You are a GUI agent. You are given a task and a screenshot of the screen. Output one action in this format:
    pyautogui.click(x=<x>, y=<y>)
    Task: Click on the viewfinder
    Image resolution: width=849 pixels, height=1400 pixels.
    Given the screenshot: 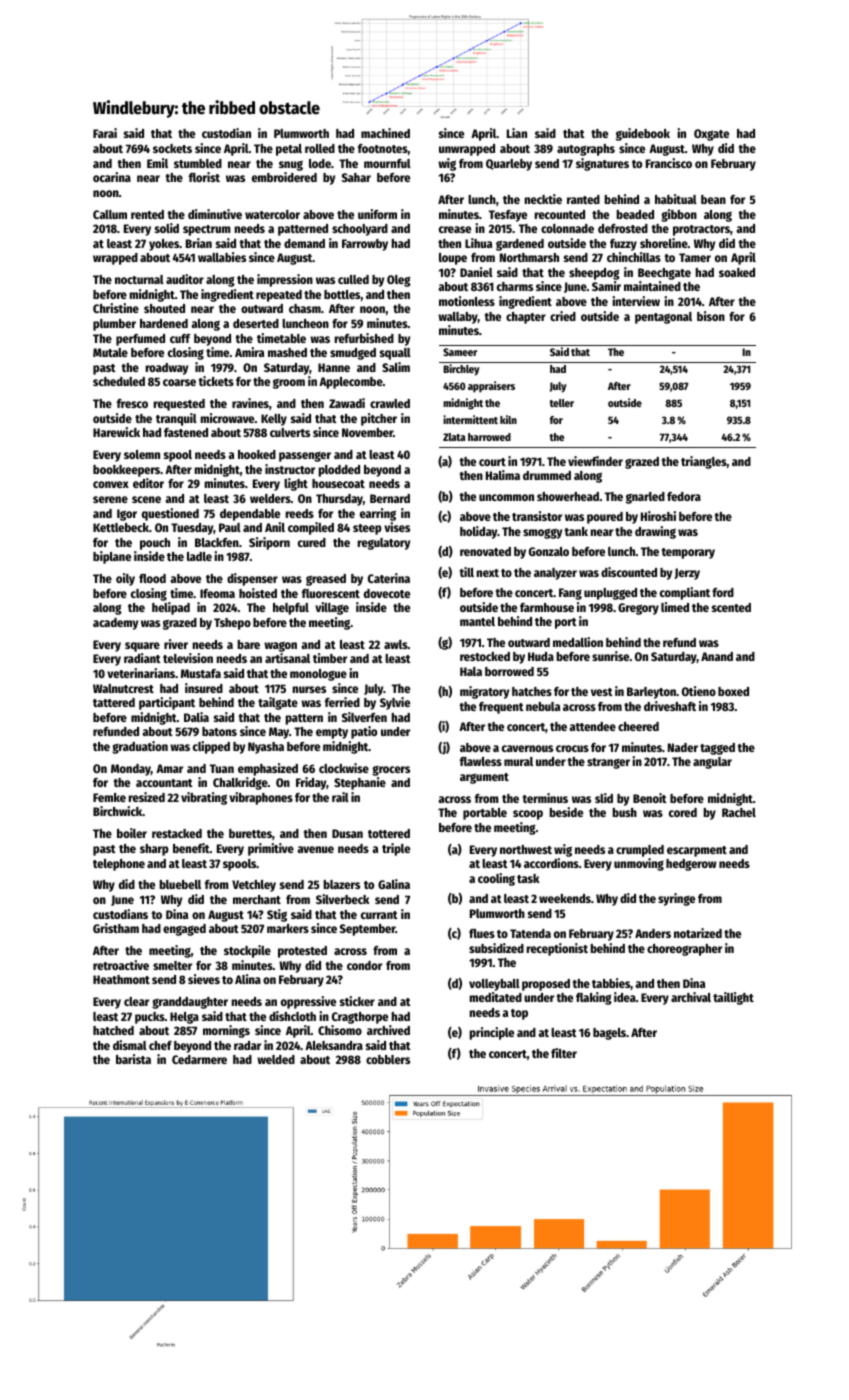 What is the action you would take?
    pyautogui.click(x=595, y=461)
